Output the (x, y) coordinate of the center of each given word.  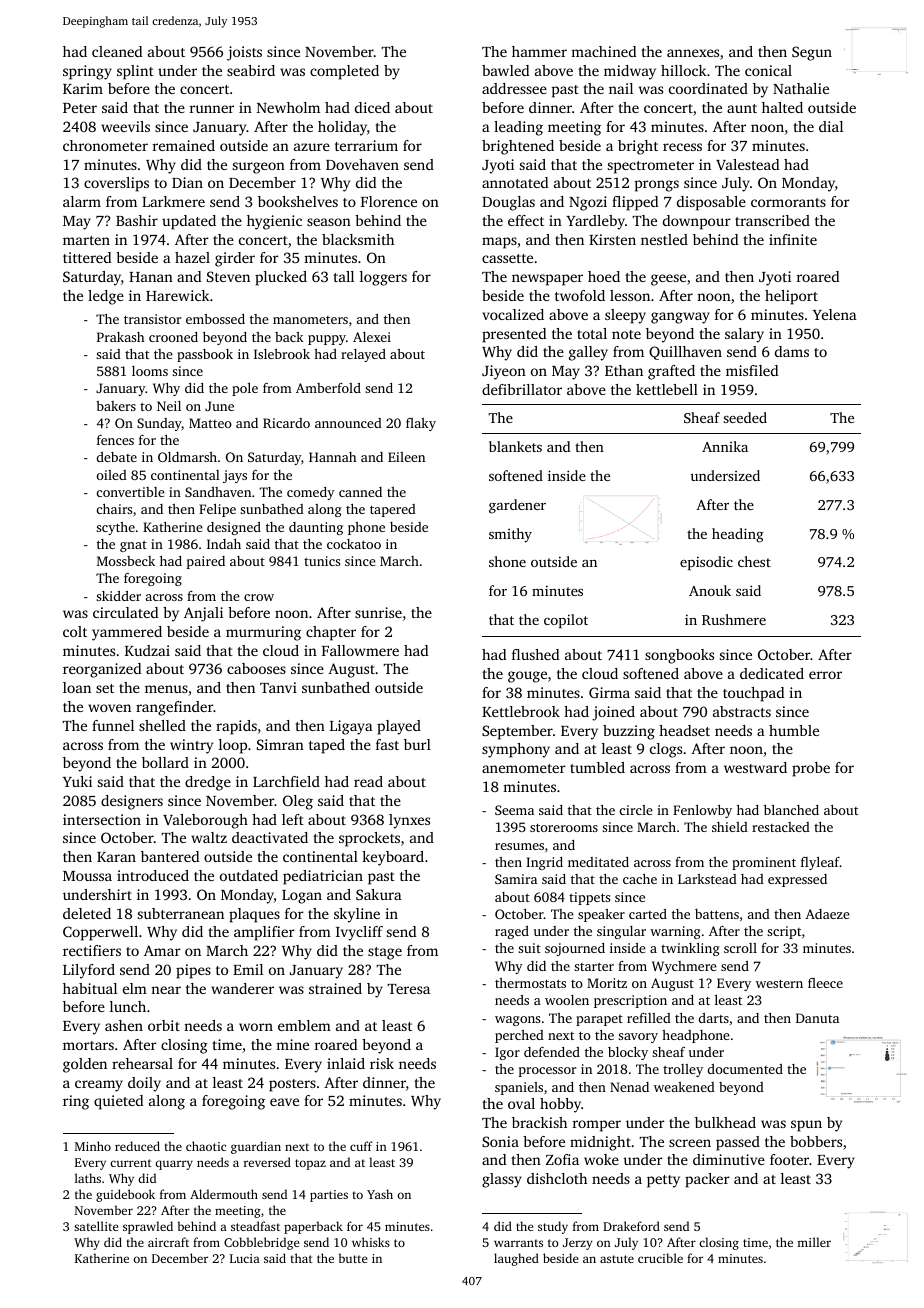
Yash (380, 1194)
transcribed (772, 220)
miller (814, 1242)
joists (244, 53)
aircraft (168, 1242)
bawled (505, 70)
